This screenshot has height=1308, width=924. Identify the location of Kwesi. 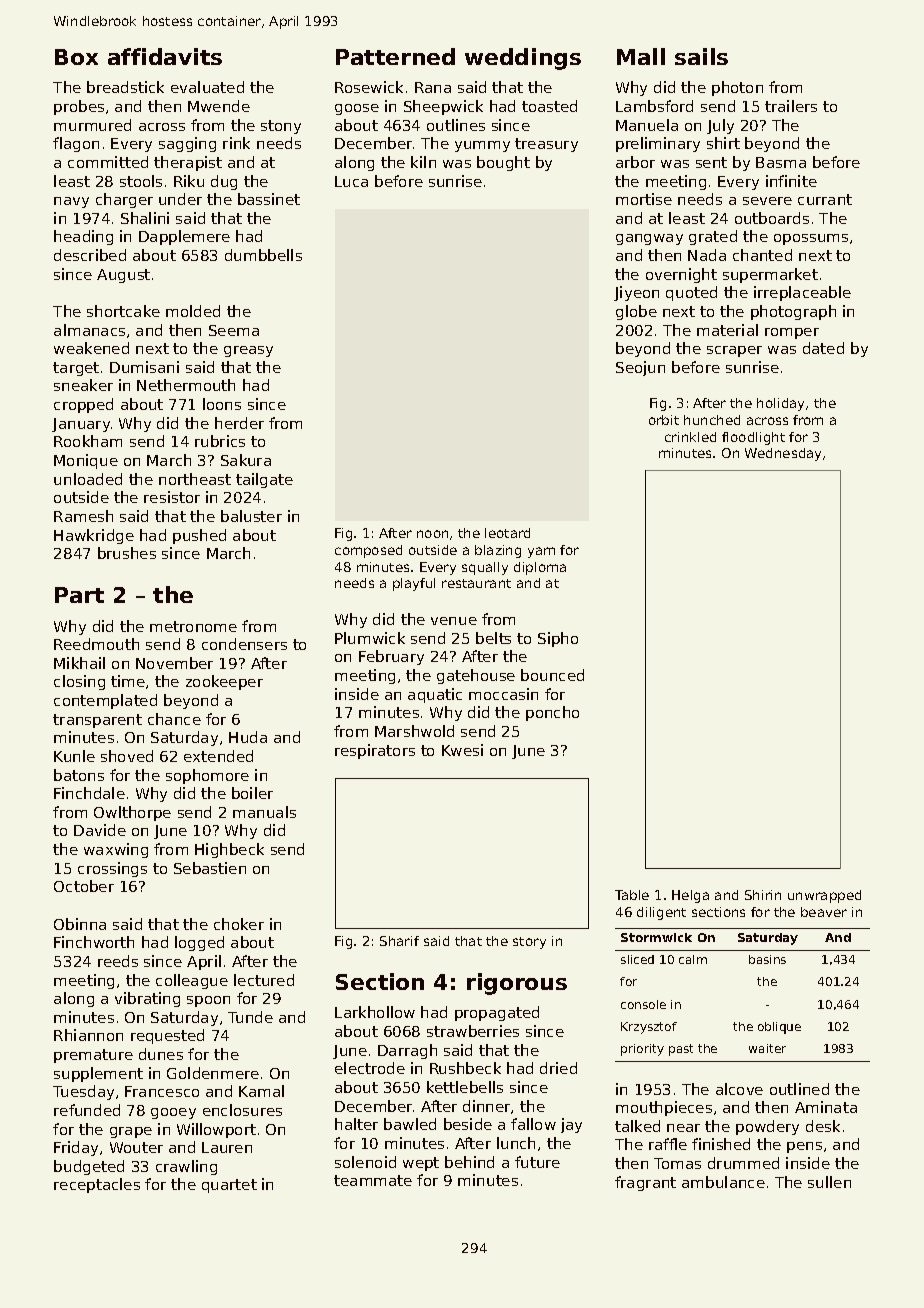
(462, 750).
